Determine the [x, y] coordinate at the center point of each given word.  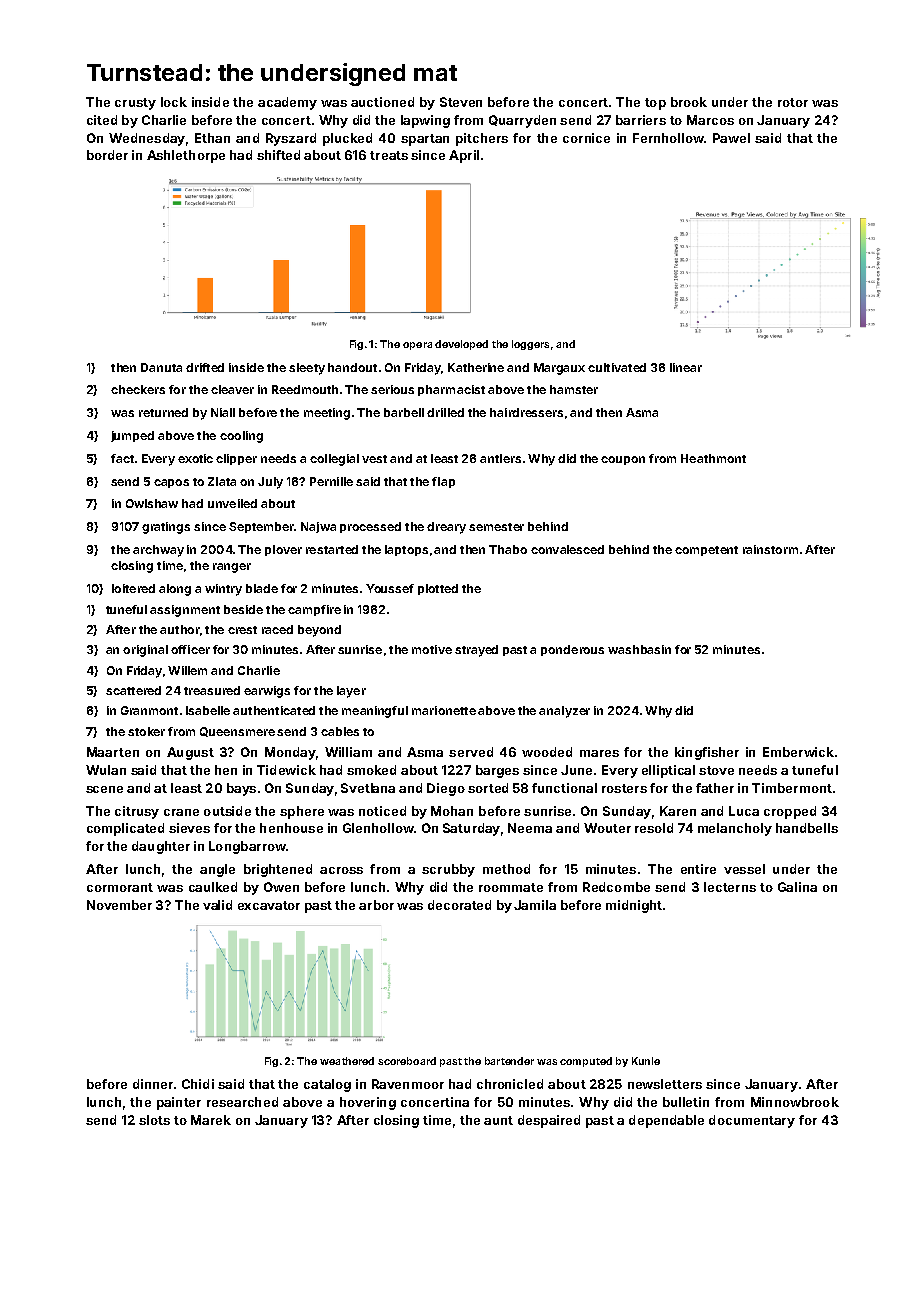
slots [154, 1120]
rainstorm [770, 549]
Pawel [731, 138]
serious [392, 389]
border [107, 155]
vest [374, 459]
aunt [498, 1120]
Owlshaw [152, 503]
